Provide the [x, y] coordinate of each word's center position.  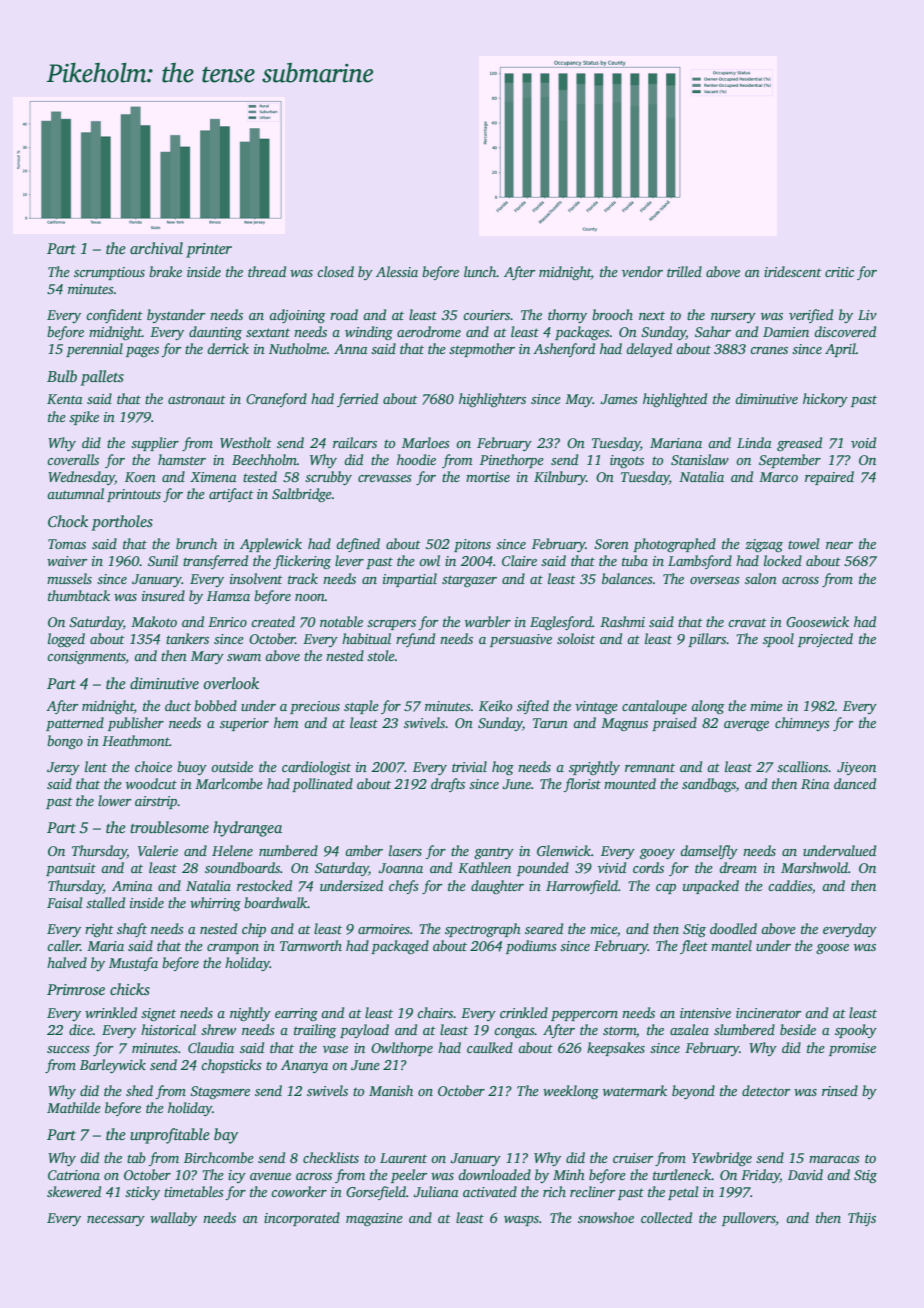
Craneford [276, 400]
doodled [733, 928]
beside [798, 1029]
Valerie [158, 850]
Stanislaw [700, 459]
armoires [384, 929]
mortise [488, 477]
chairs [435, 1012]
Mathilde [74, 1107]
